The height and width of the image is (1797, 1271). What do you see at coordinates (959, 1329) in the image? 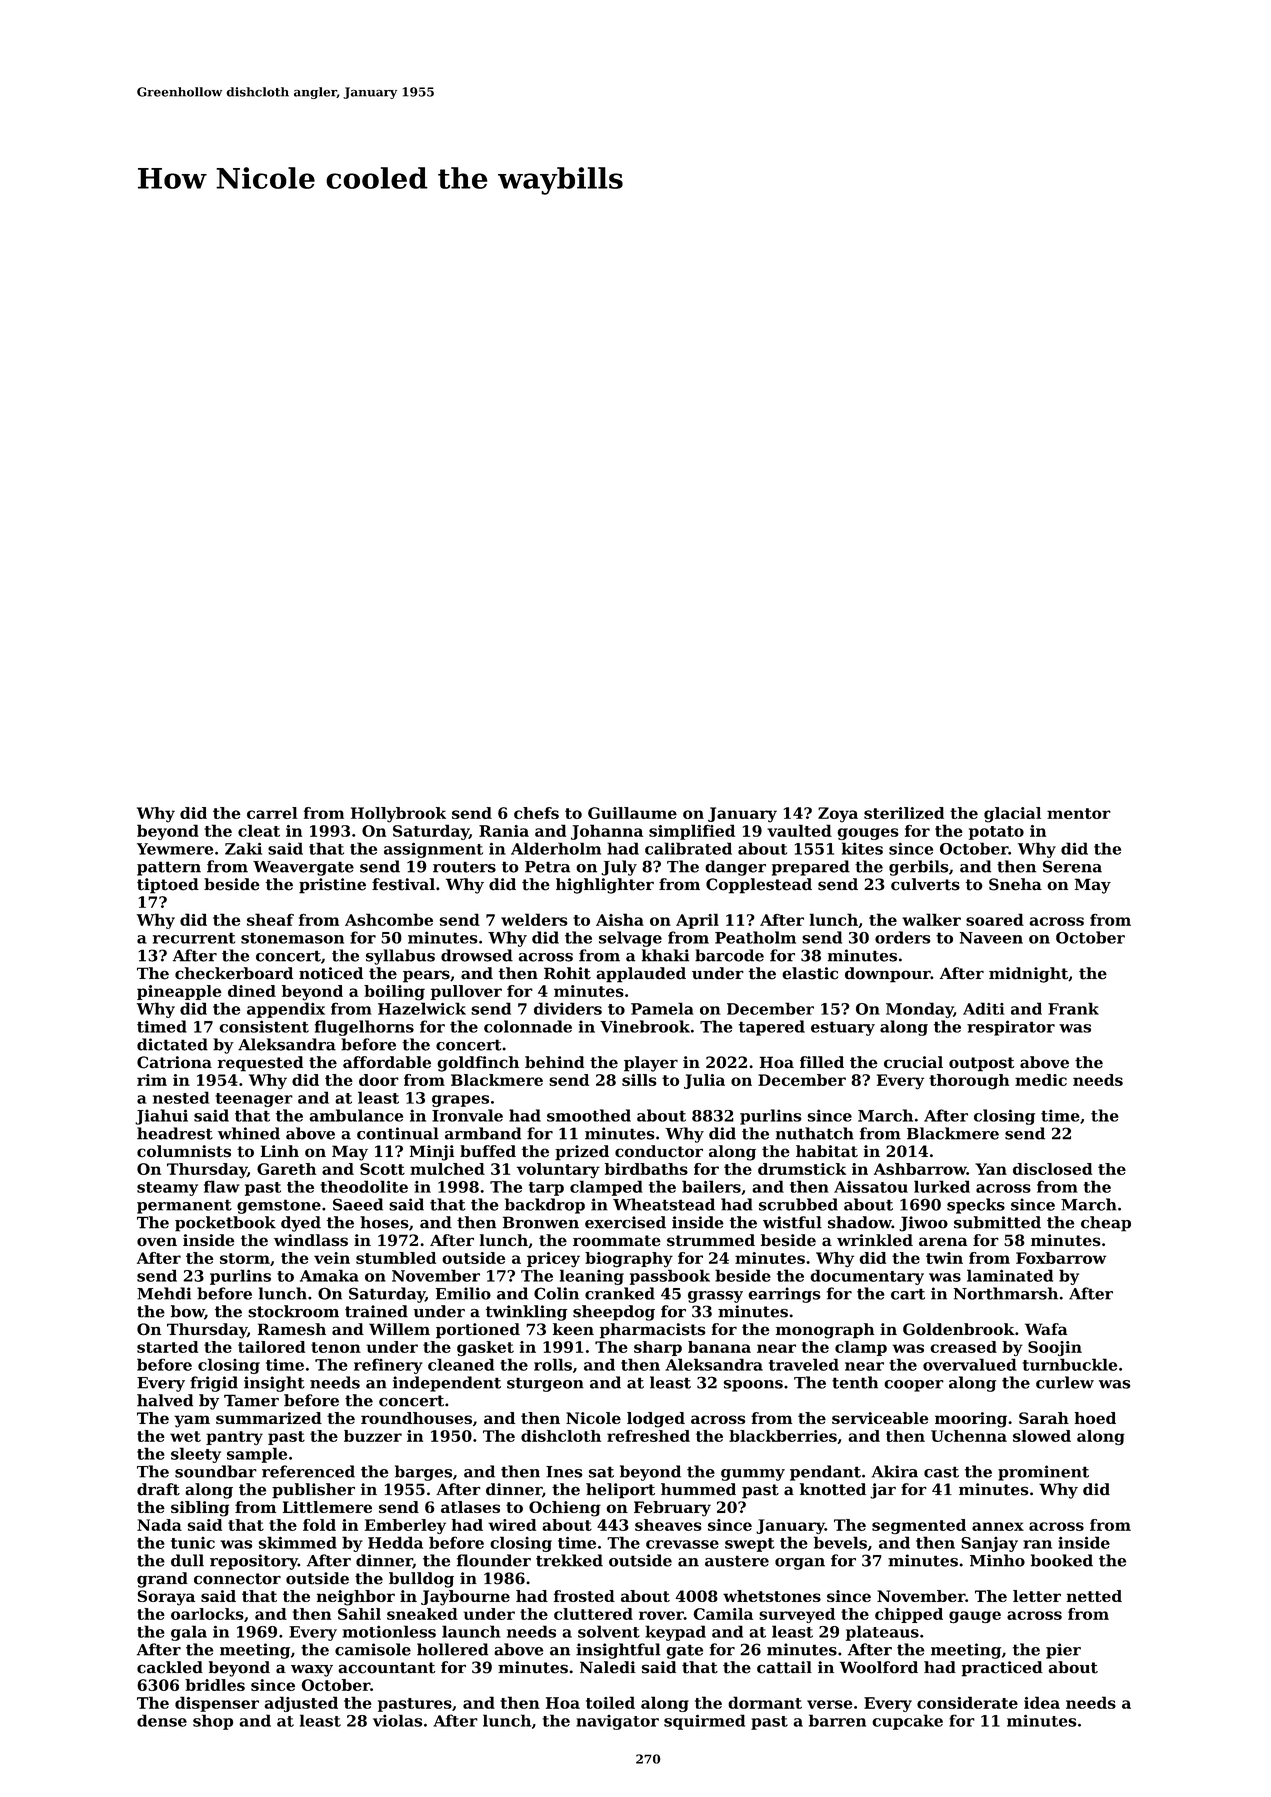
I see `Goldenbrook` at bounding box center [959, 1329].
